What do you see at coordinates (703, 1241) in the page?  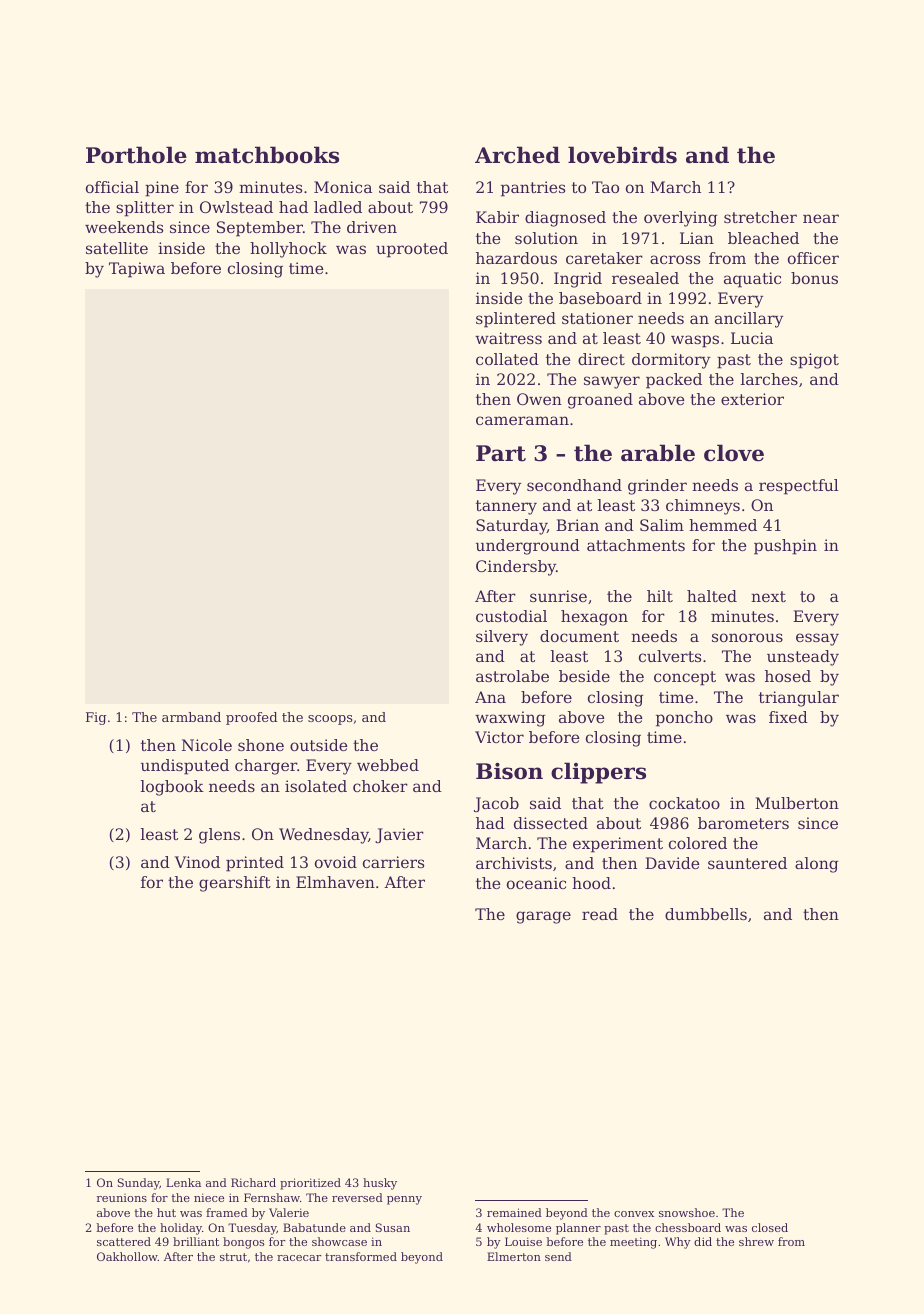 I see `did` at bounding box center [703, 1241].
